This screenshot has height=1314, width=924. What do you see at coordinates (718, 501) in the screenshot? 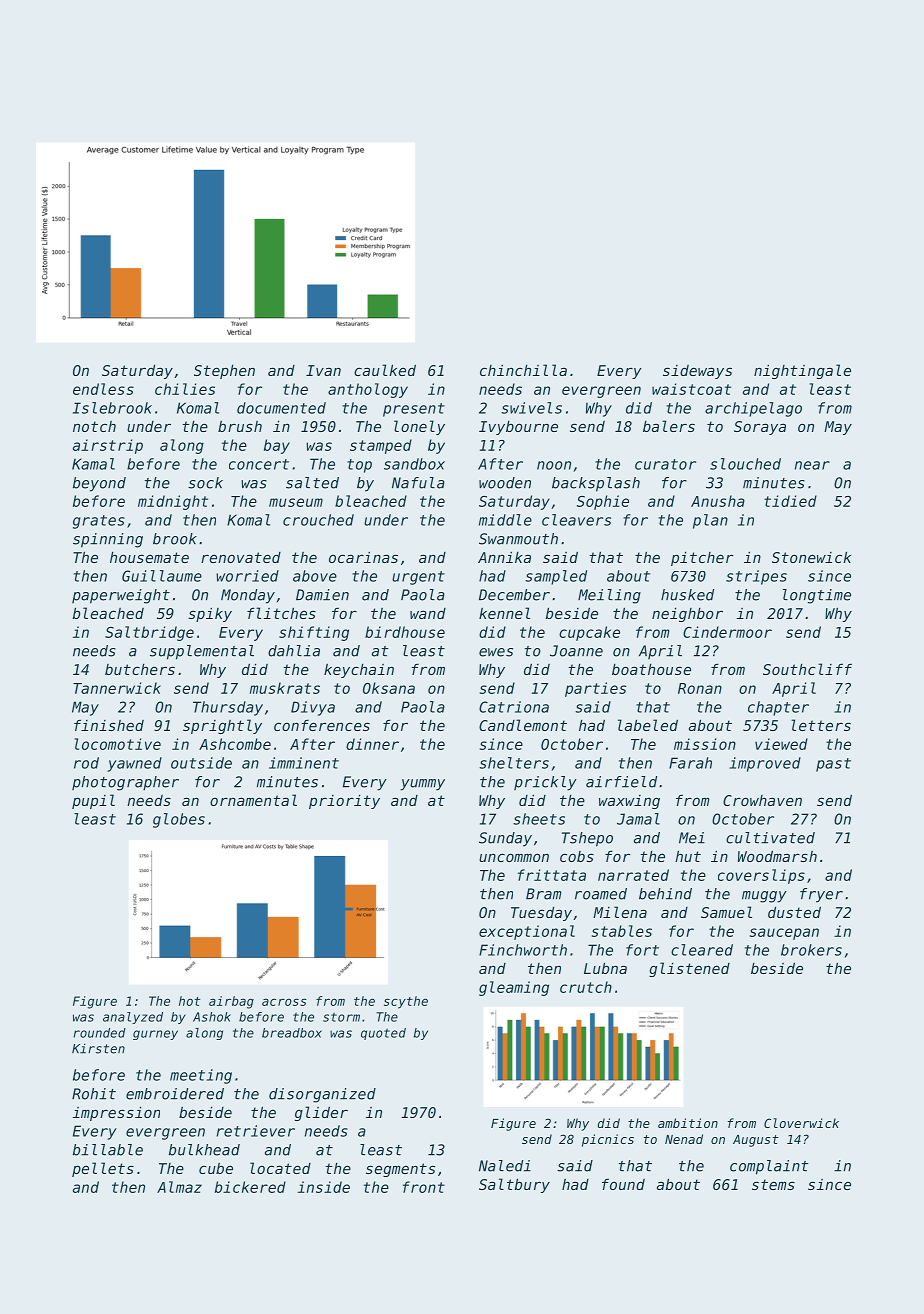
I see `Anusha` at bounding box center [718, 501].
